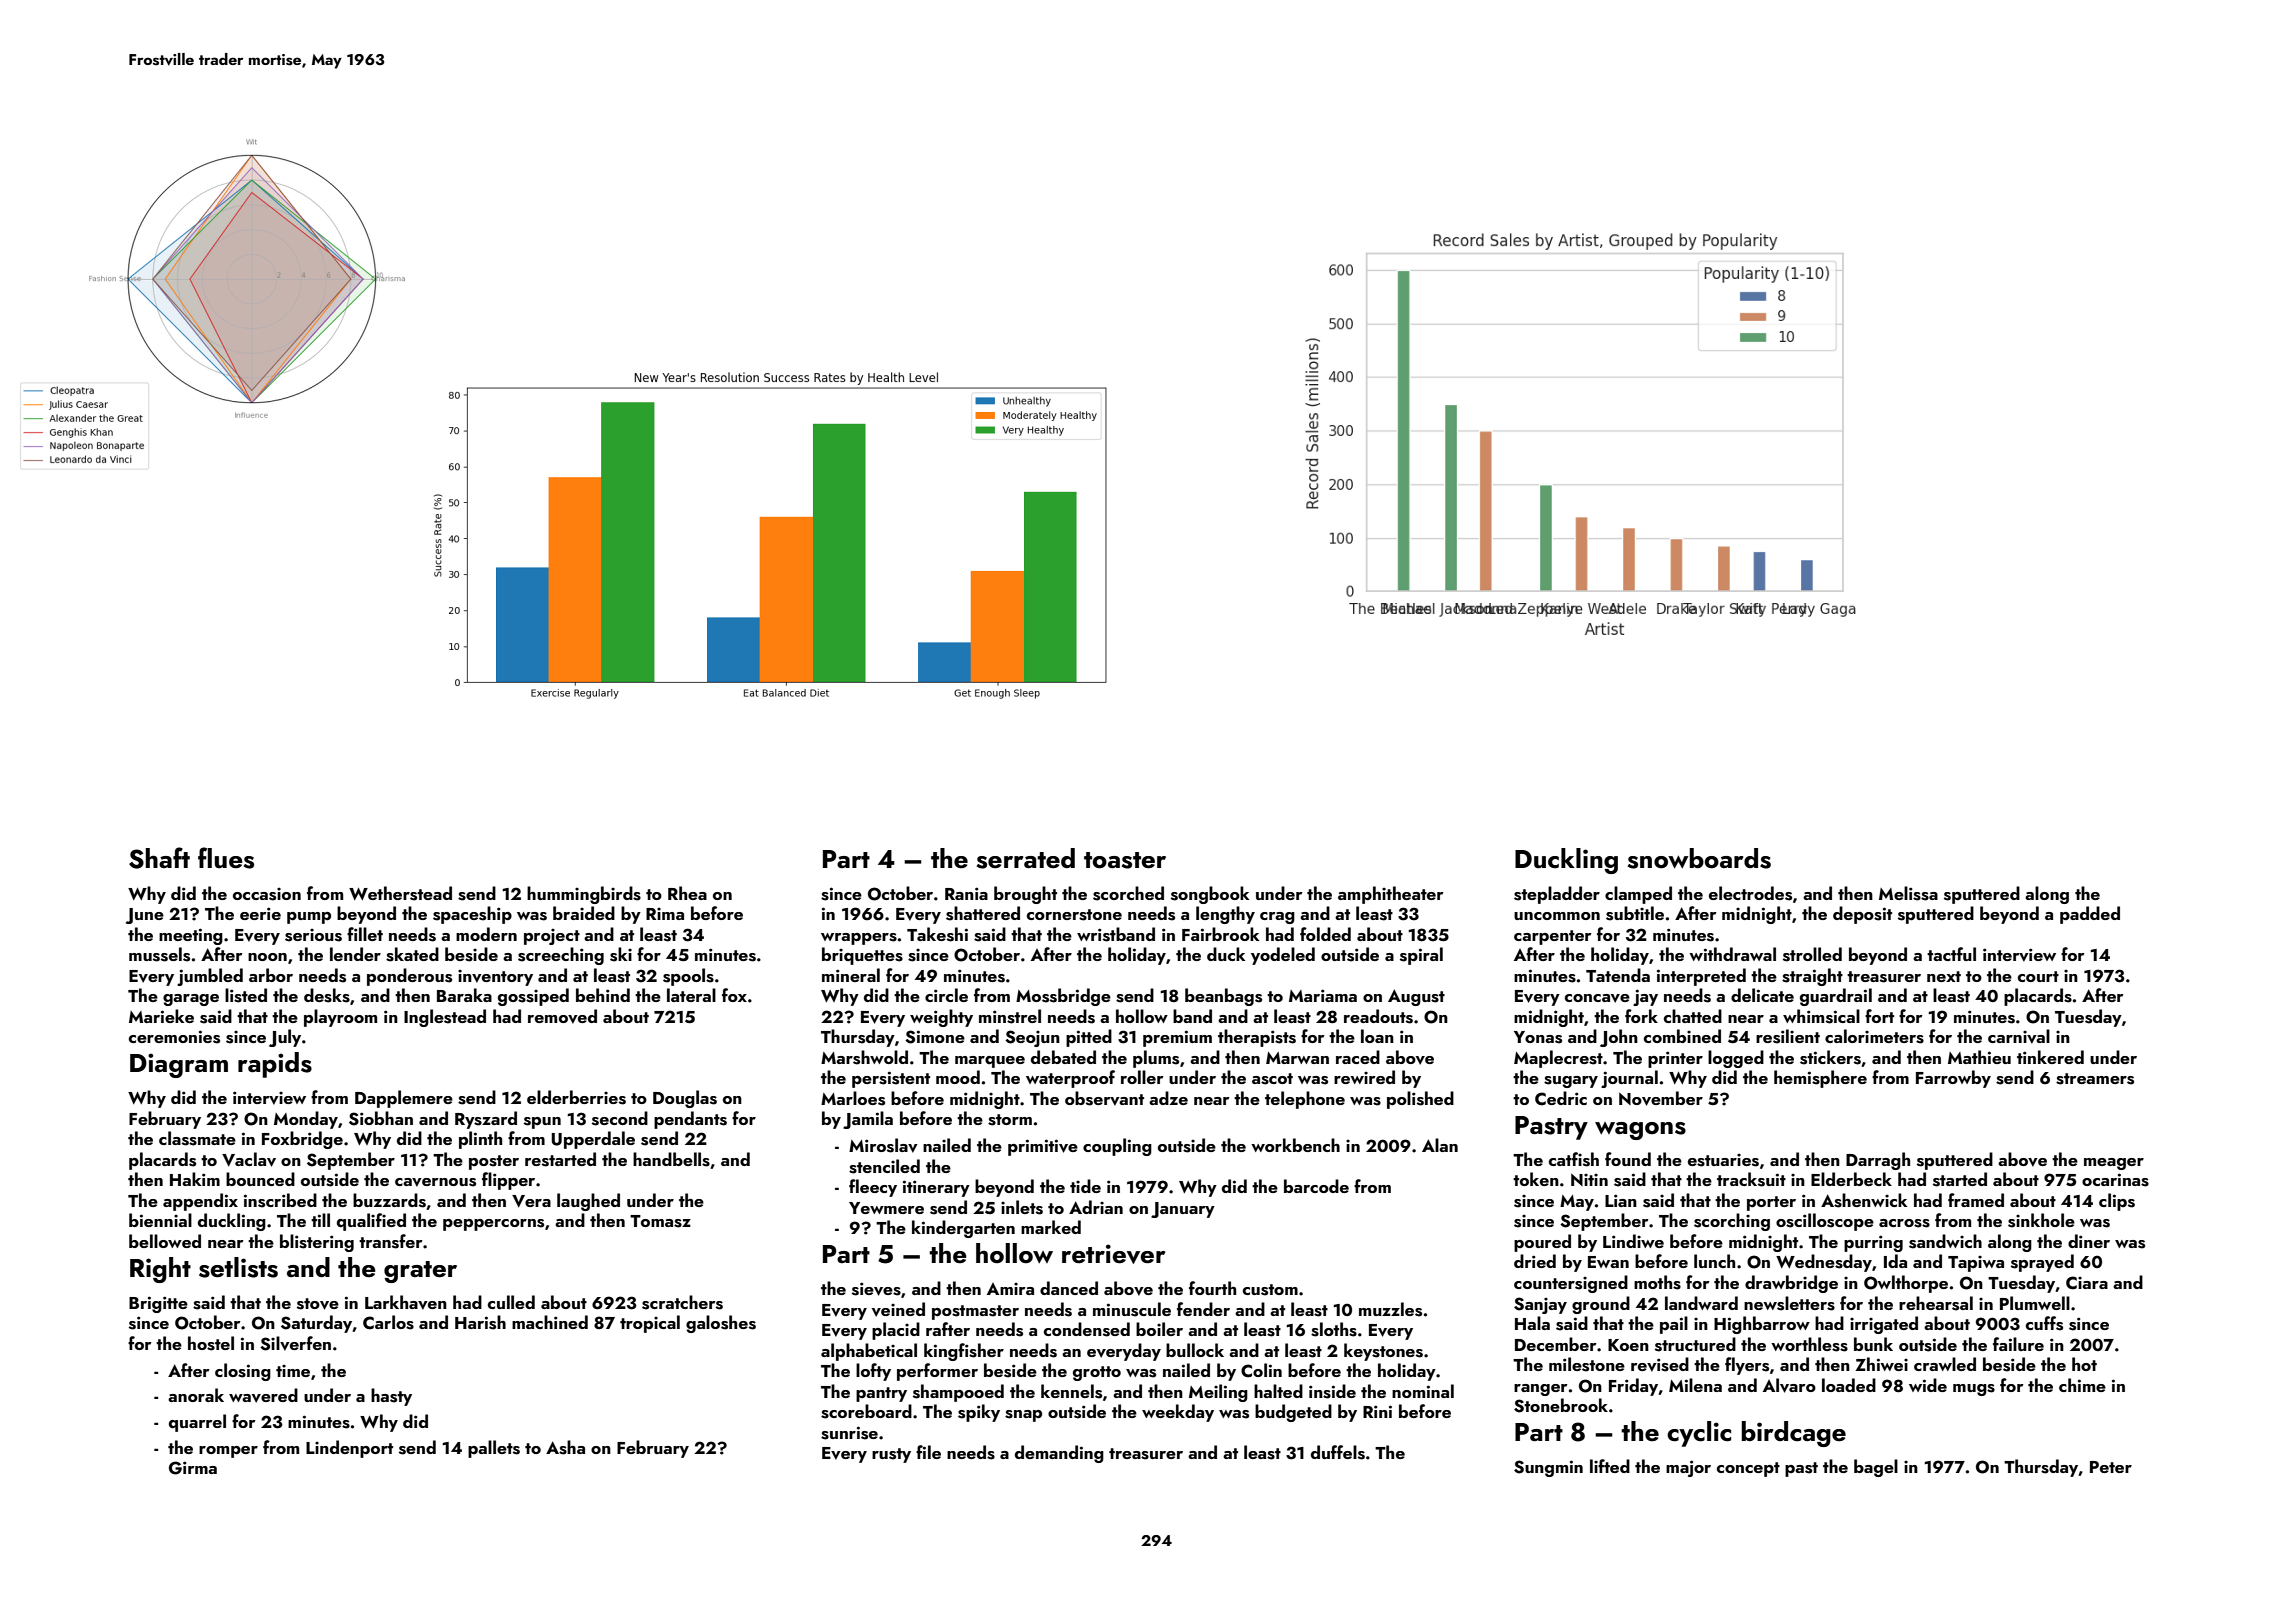 The height and width of the screenshot is (1614, 2282). I want to click on classmate, so click(197, 1138).
